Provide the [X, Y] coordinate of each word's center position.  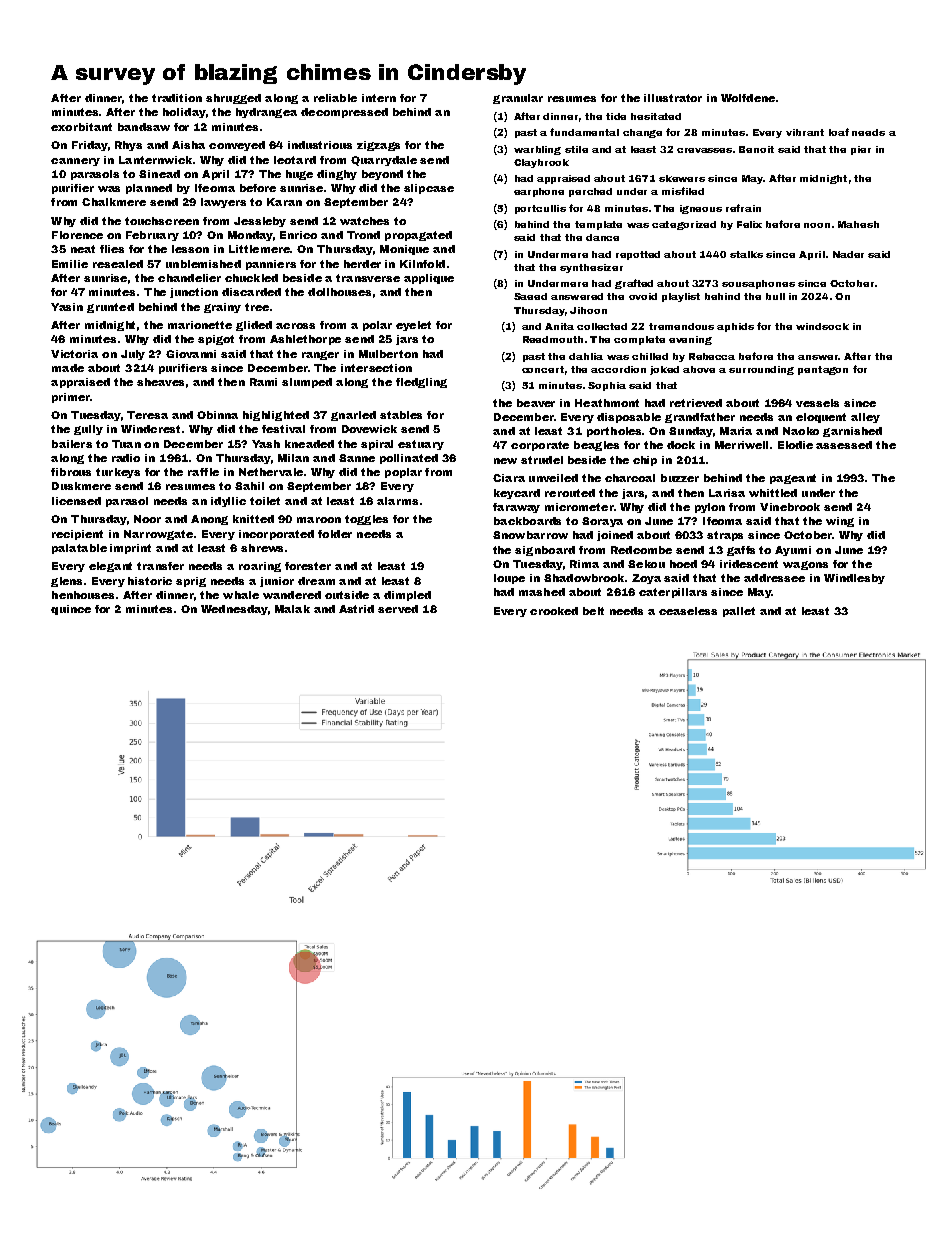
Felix [749, 224]
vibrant [805, 132]
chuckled [251, 278]
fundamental [584, 132]
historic [150, 581]
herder [362, 264]
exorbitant [81, 127]
